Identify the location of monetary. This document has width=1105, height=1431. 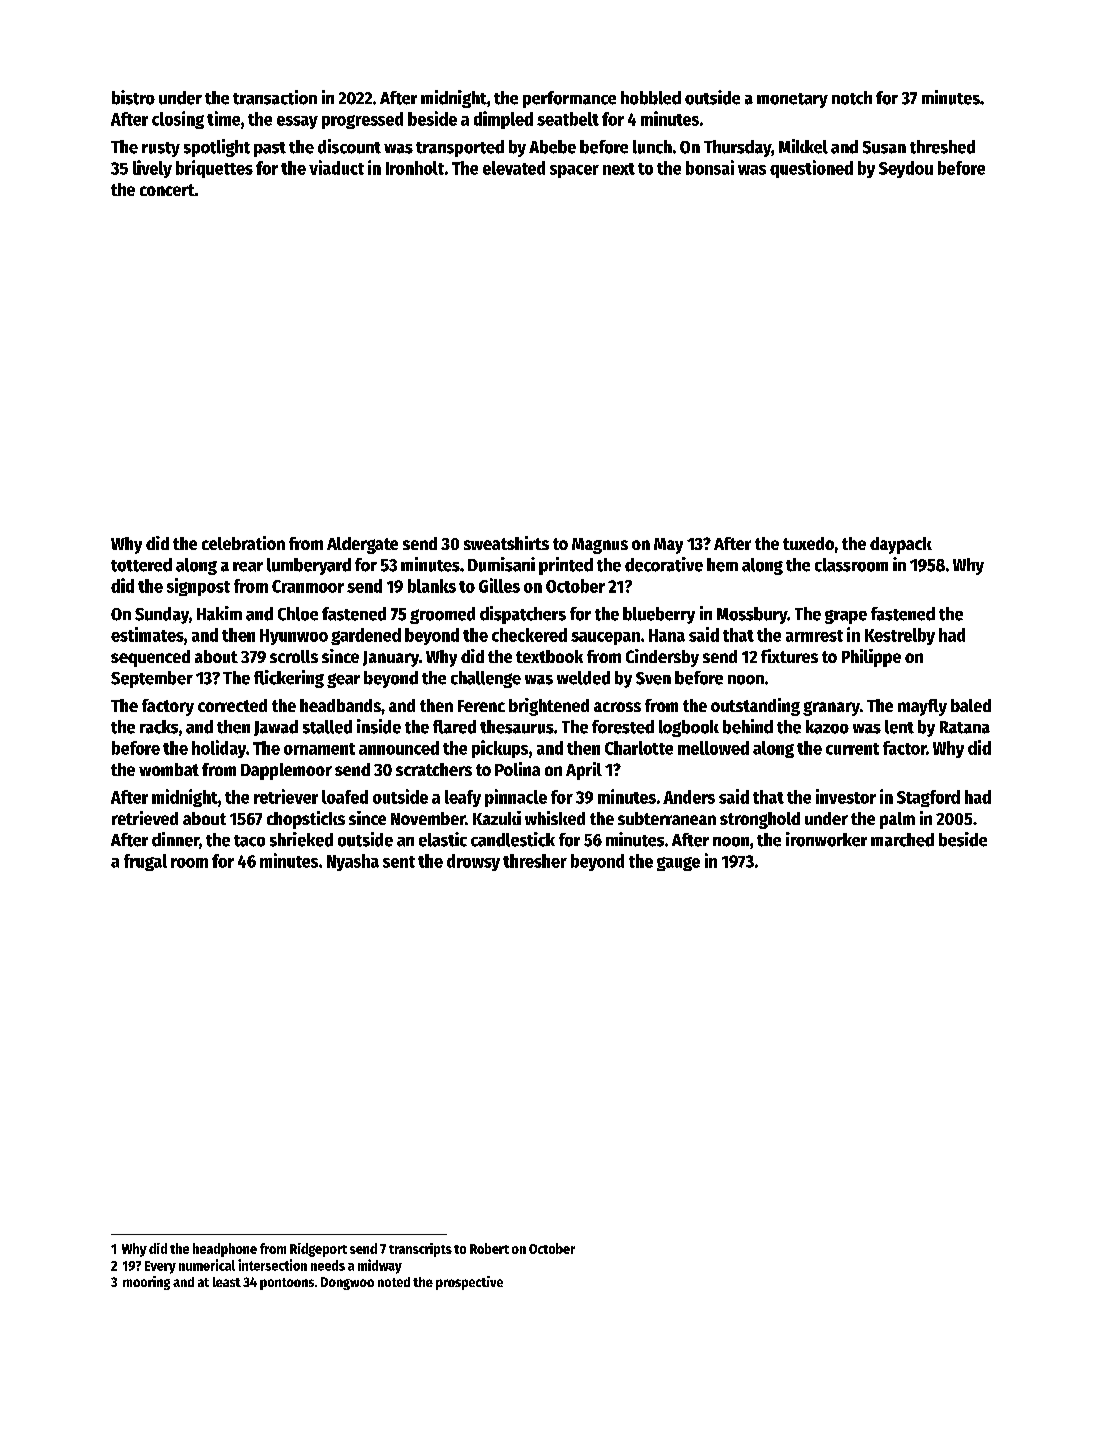
(792, 100).
